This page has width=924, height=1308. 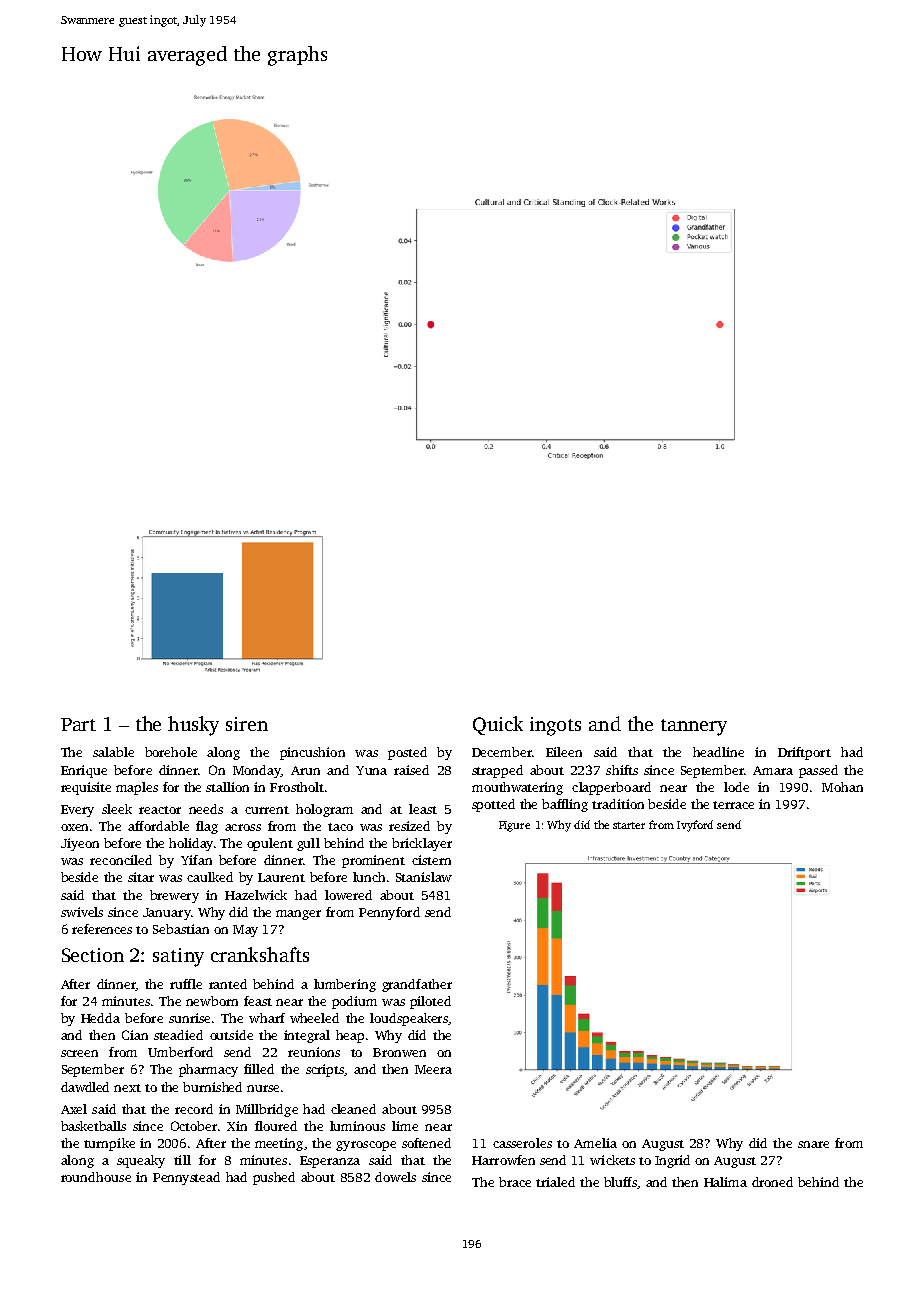 I want to click on siren, so click(x=247, y=724).
